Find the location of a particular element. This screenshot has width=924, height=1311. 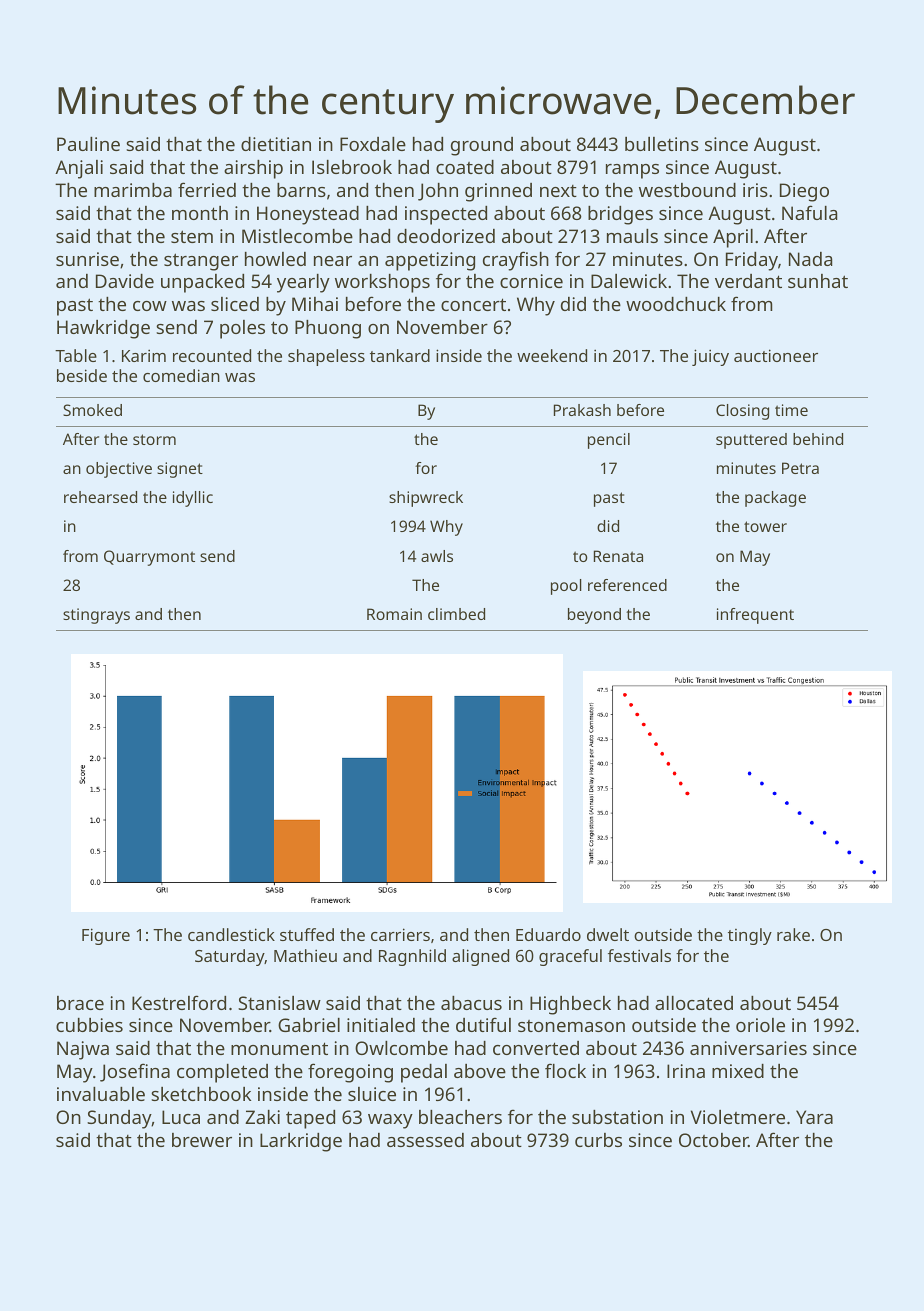

Foxdale is located at coordinates (373, 144).
